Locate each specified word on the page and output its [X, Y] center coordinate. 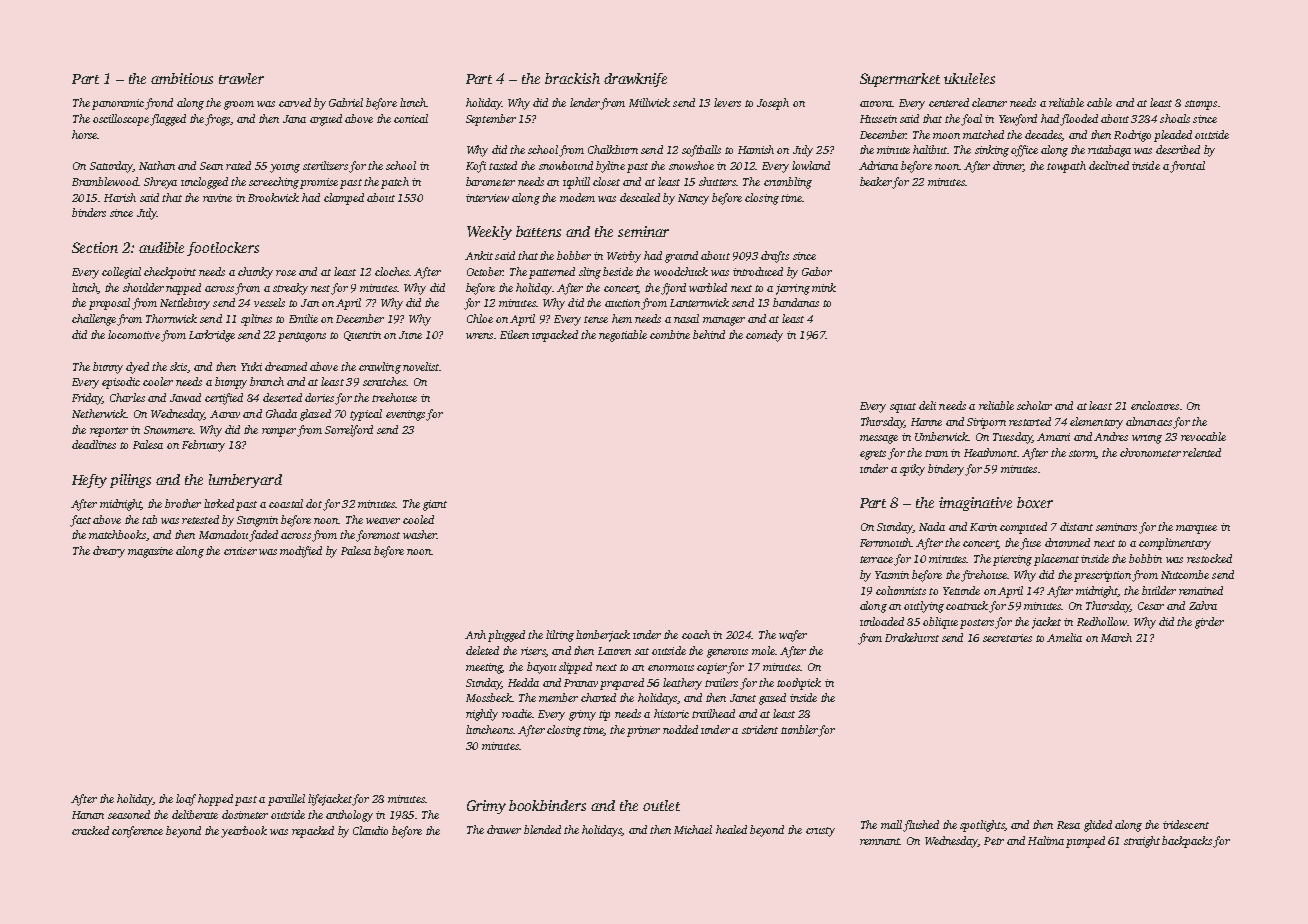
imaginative [975, 504]
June [410, 335]
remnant [880, 841]
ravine [217, 198]
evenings [405, 415]
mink [824, 287]
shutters [717, 181]
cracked [90, 830]
